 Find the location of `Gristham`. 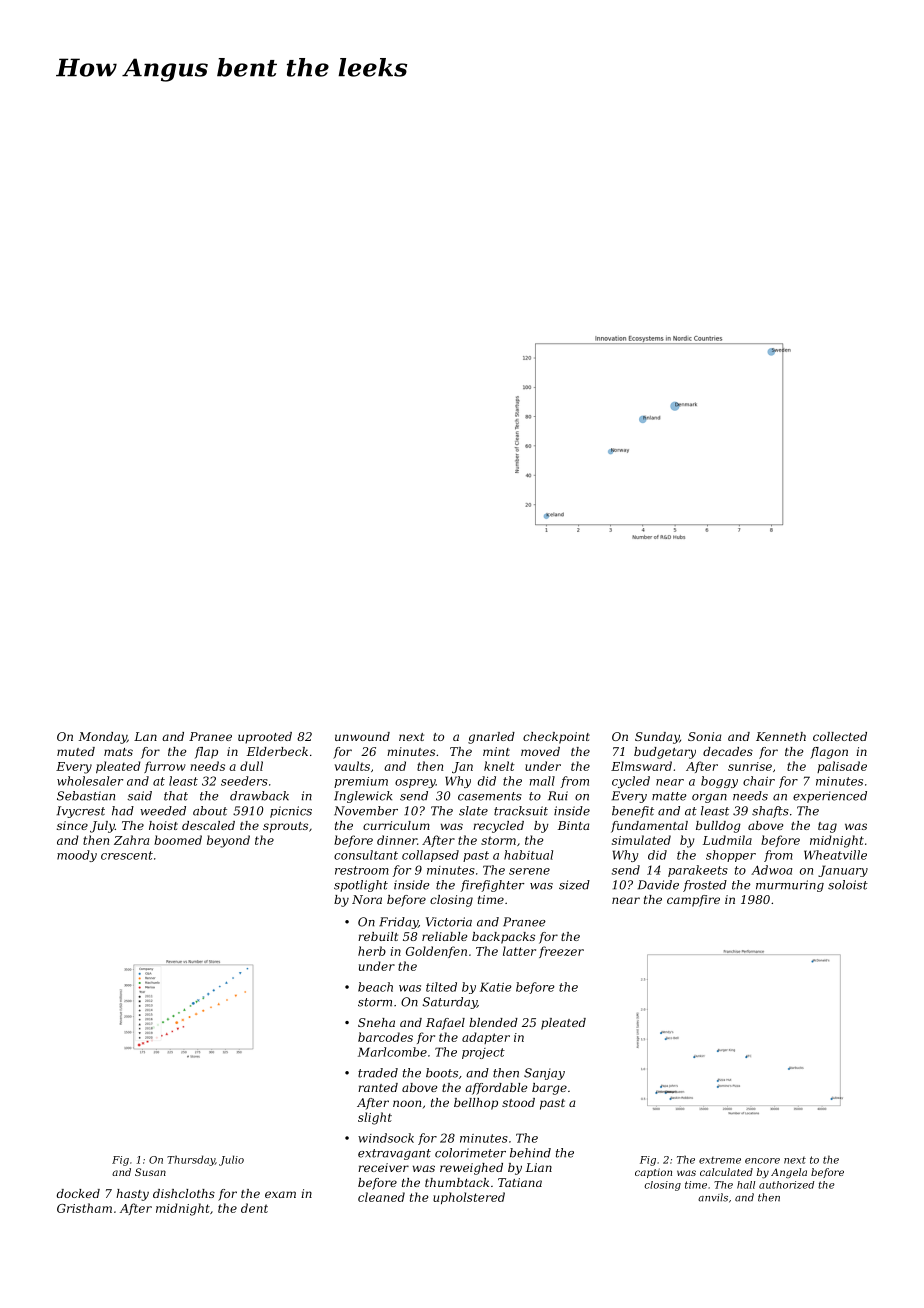

Gristham is located at coordinates (84, 1208).
